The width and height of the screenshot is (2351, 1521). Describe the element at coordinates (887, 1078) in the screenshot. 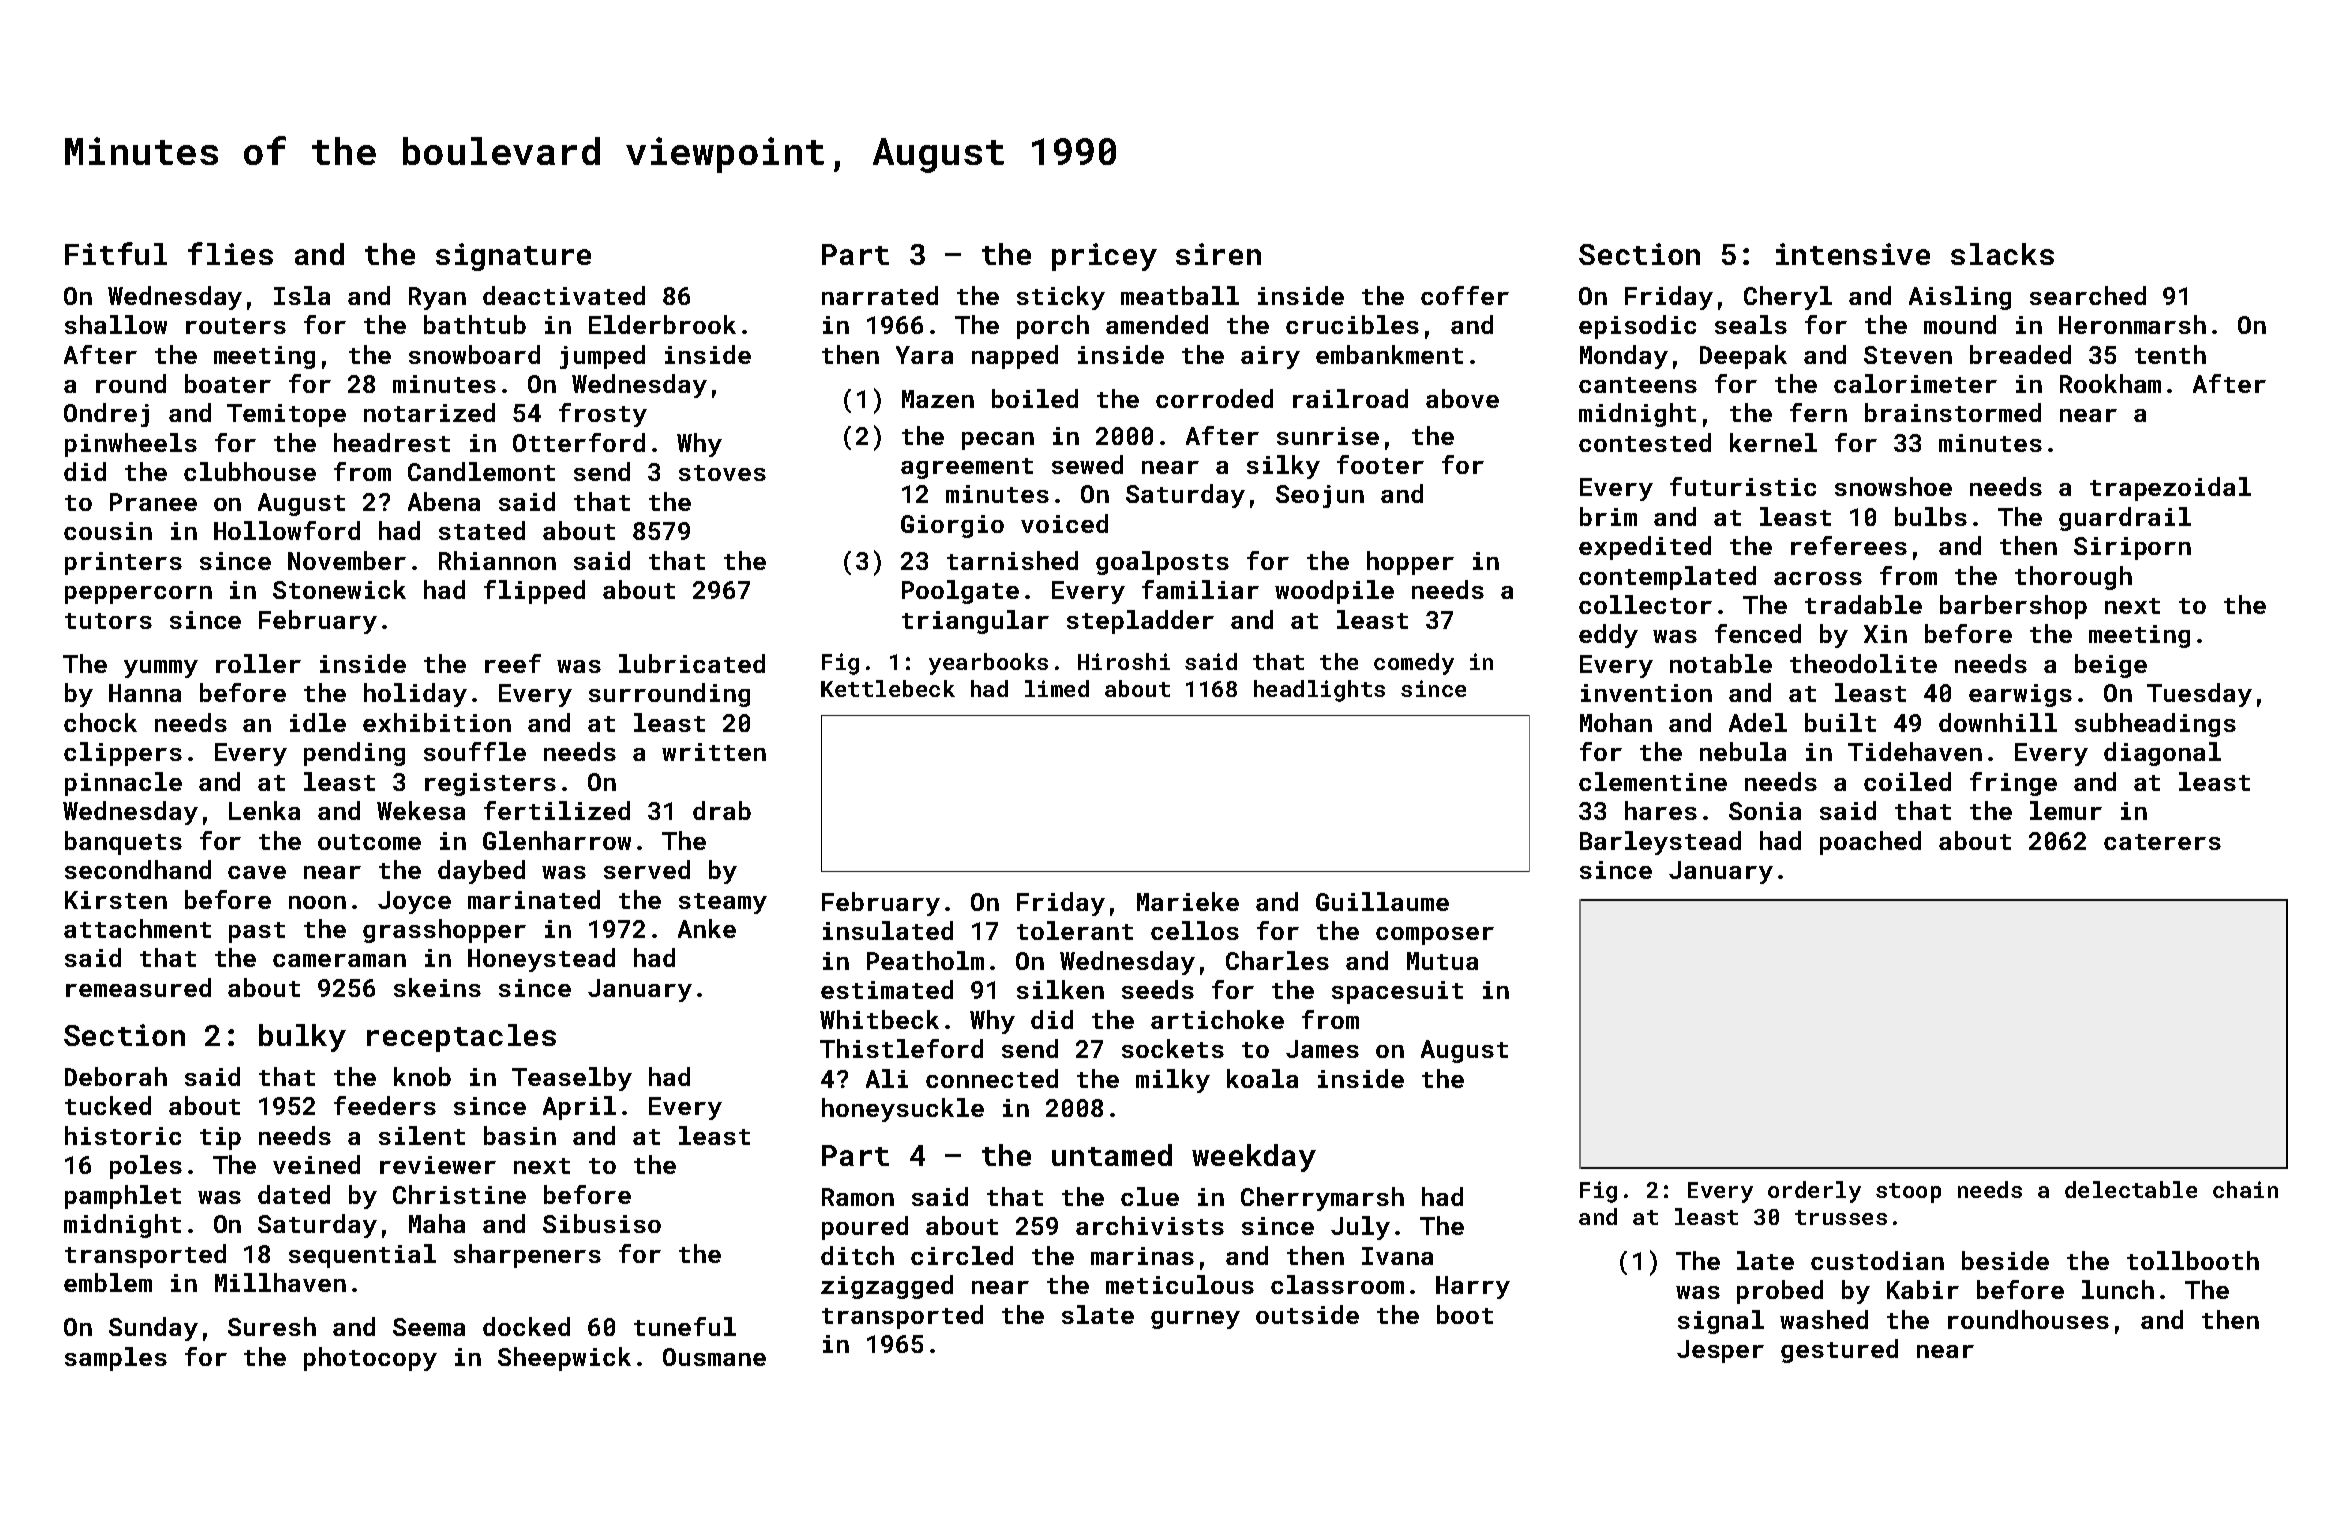

I see `Ali` at that location.
